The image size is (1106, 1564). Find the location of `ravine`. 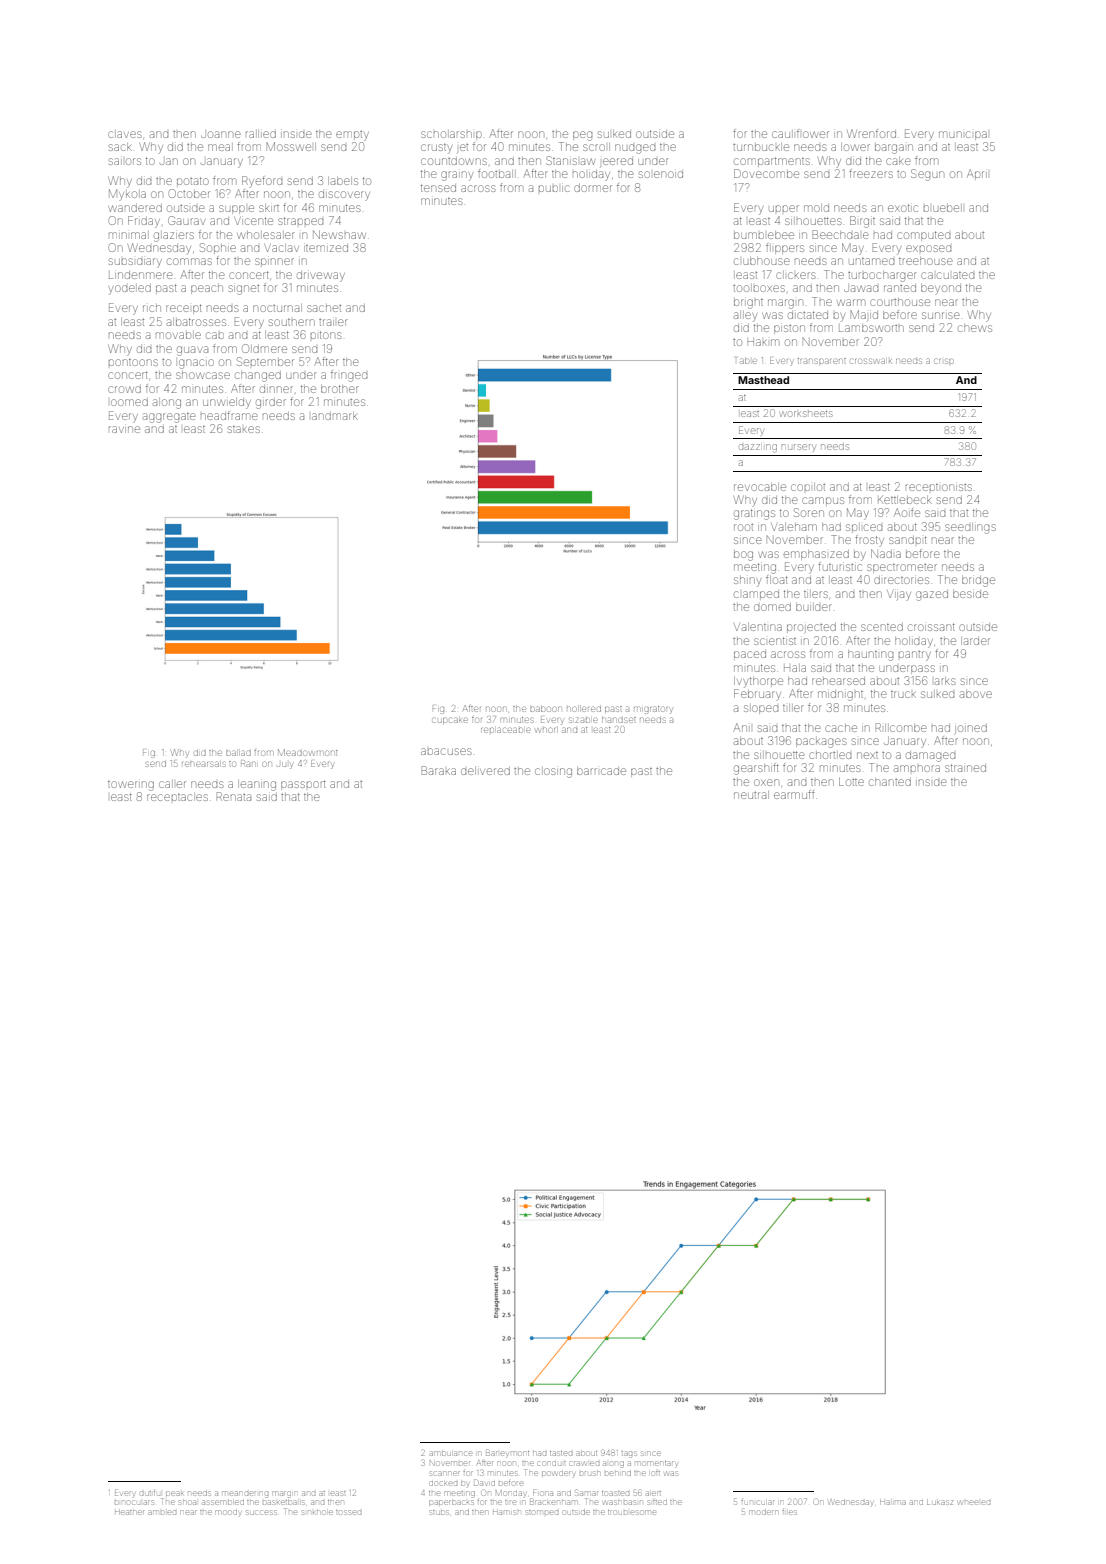

ravine is located at coordinates (124, 429).
